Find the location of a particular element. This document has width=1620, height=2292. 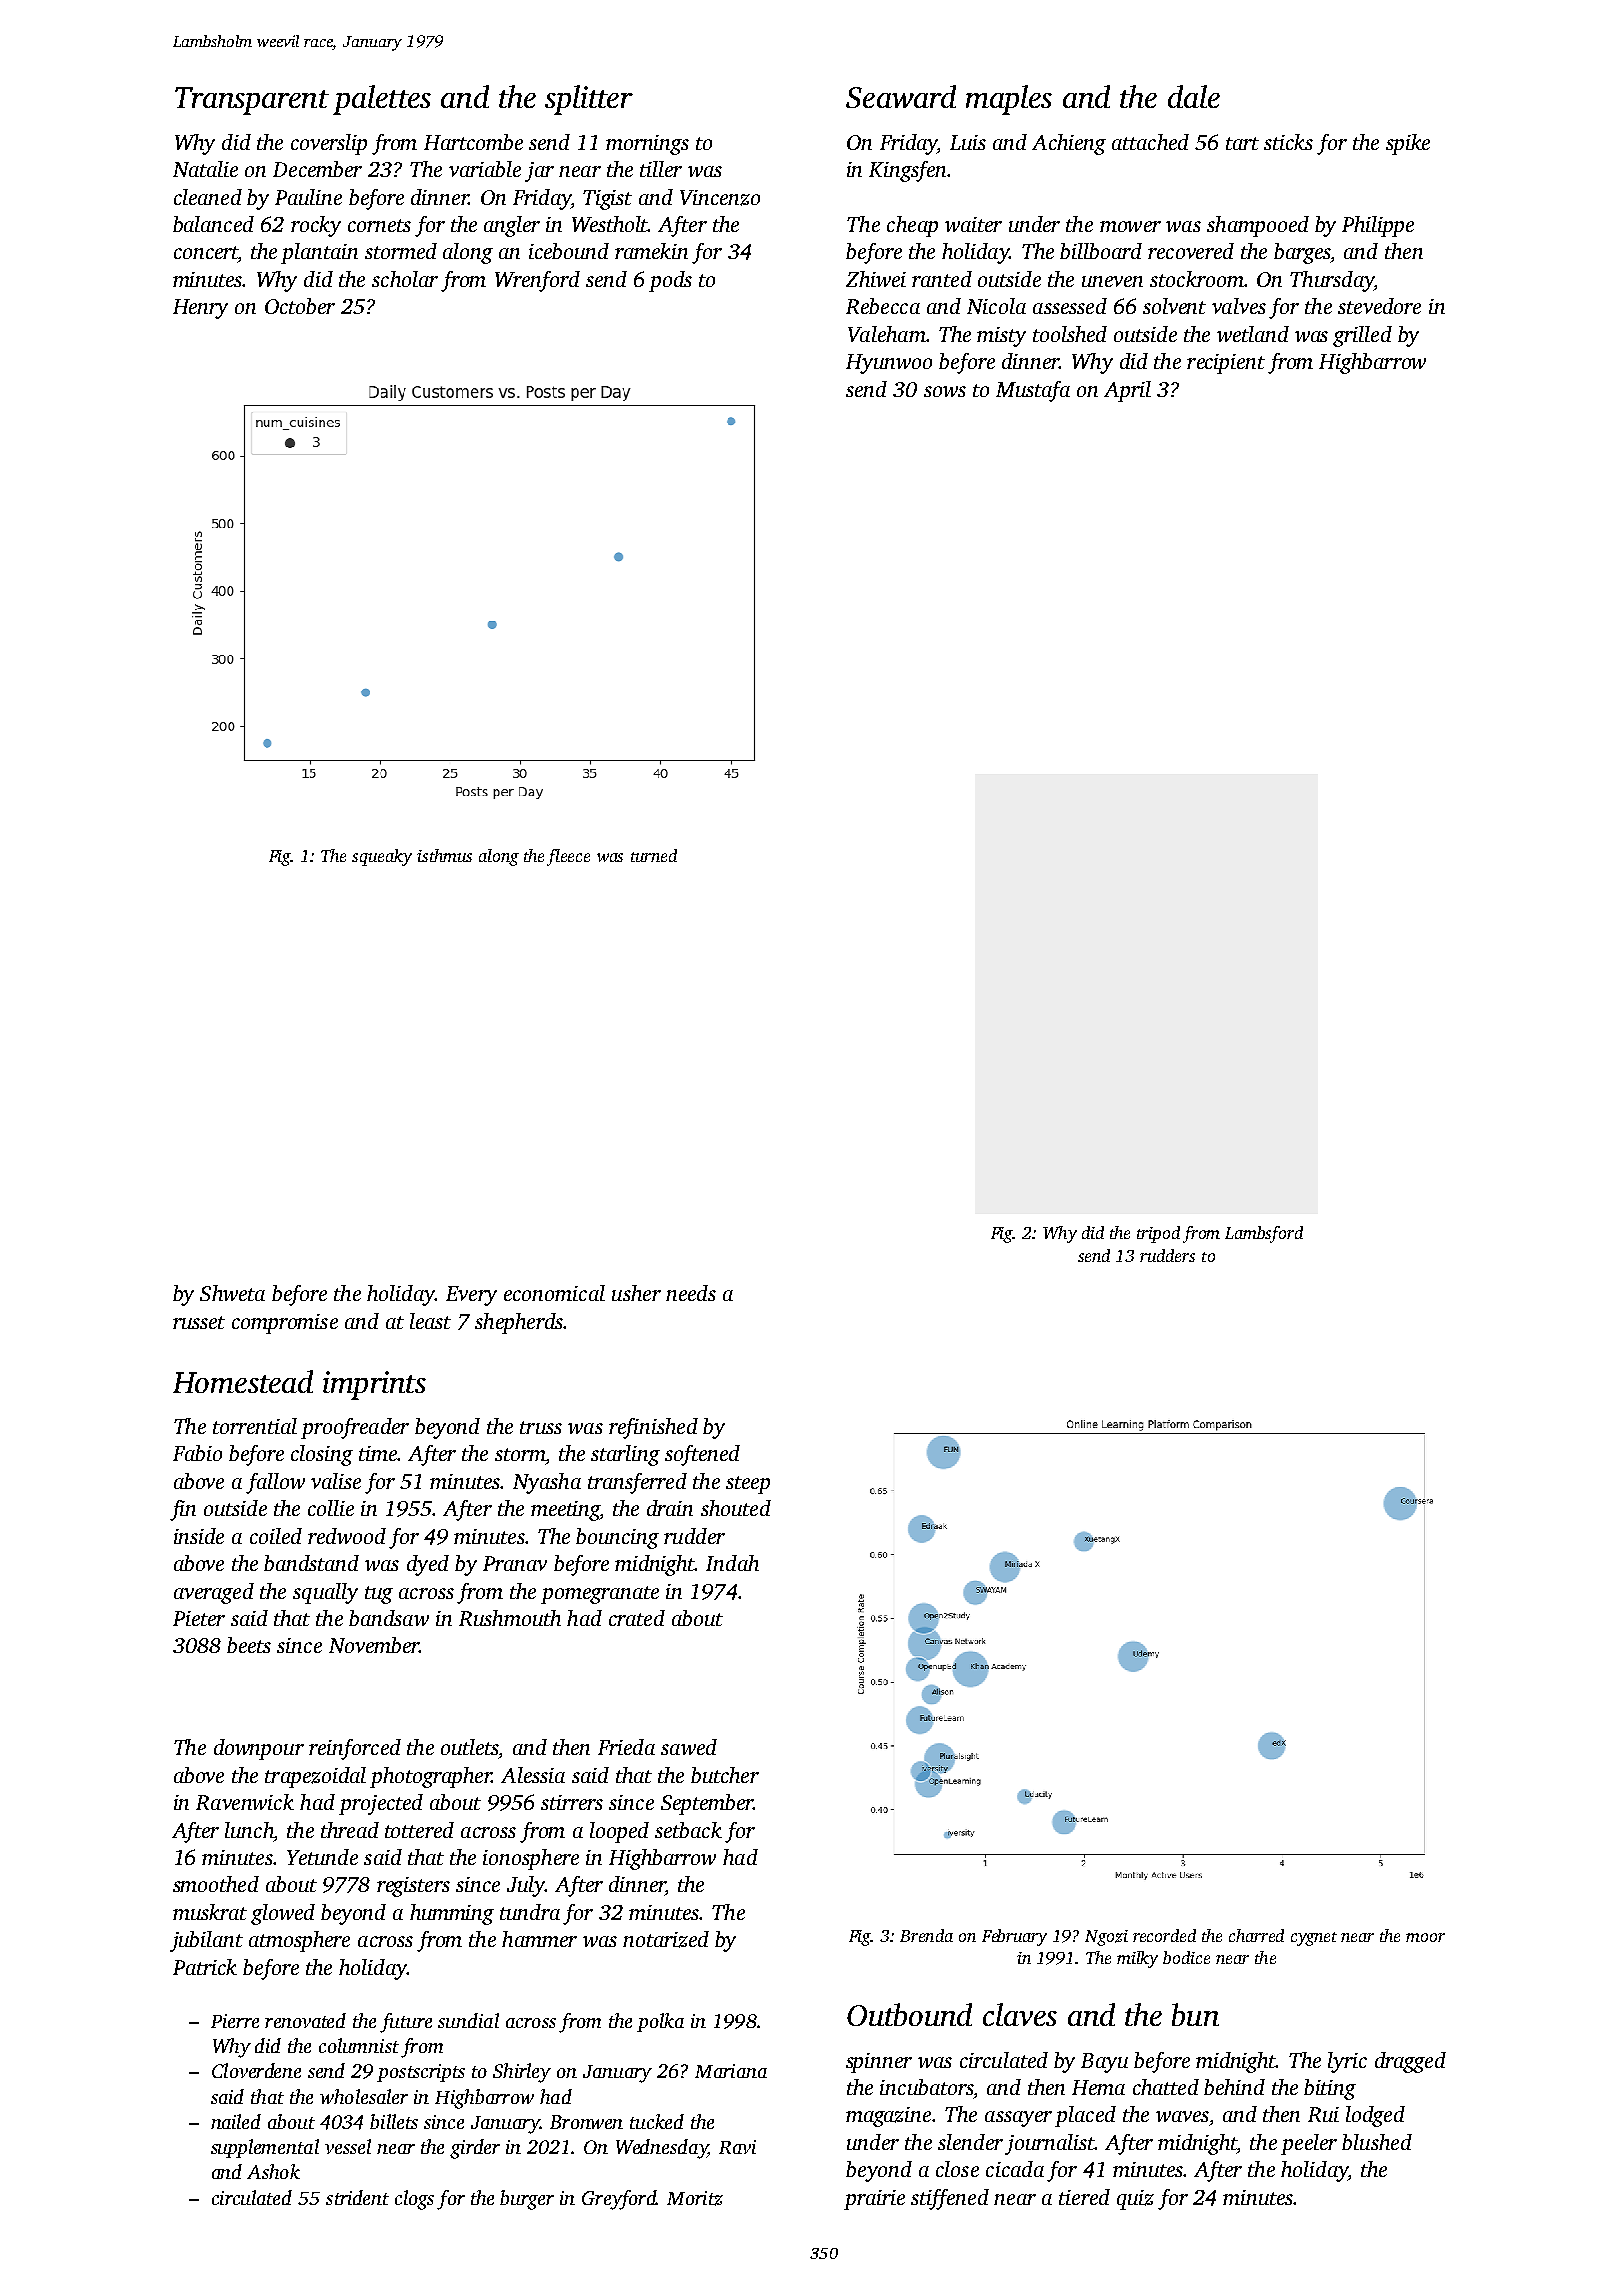

compromise is located at coordinates (285, 1324).
